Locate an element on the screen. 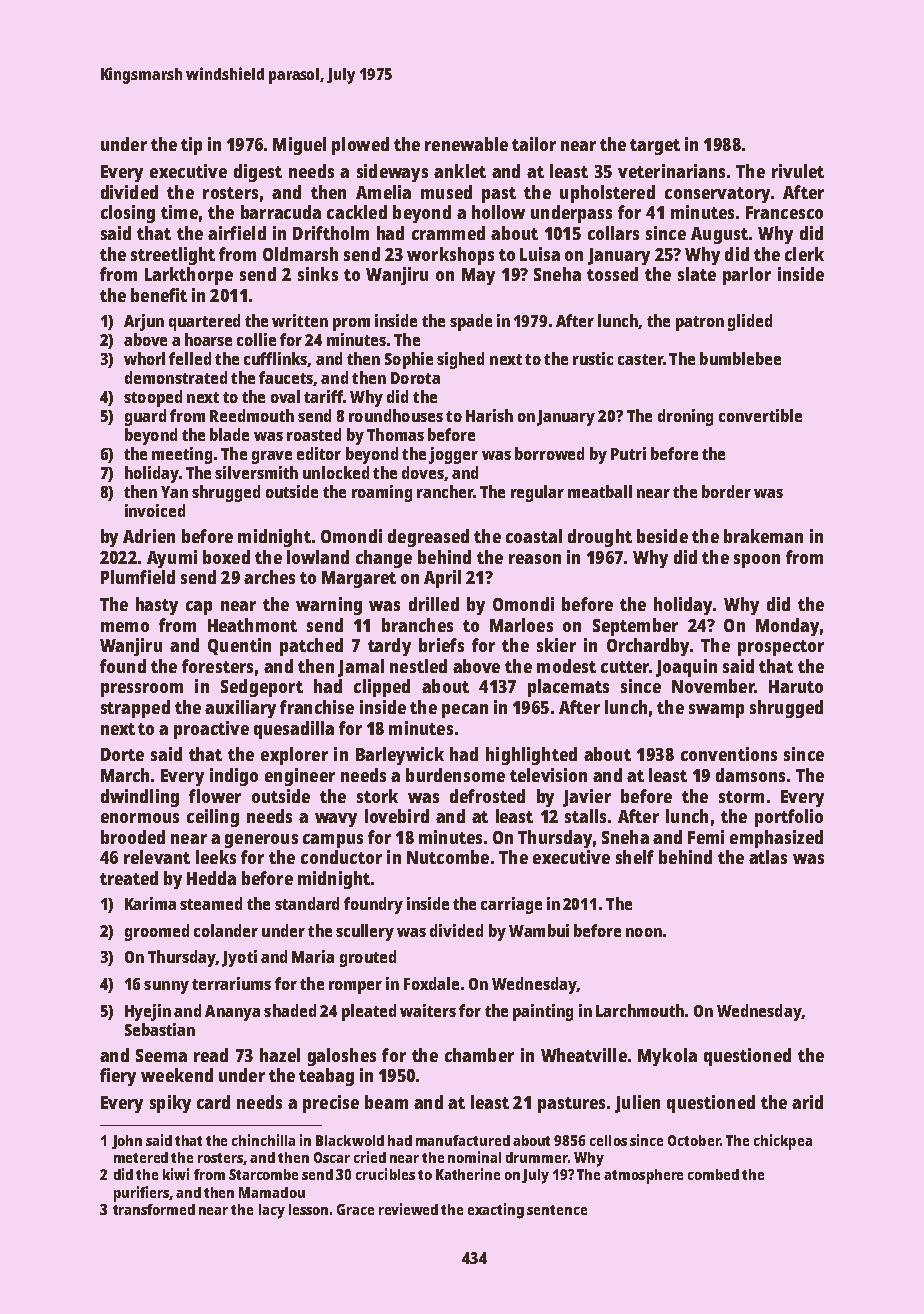 This screenshot has height=1314, width=924. tip is located at coordinates (191, 146).
